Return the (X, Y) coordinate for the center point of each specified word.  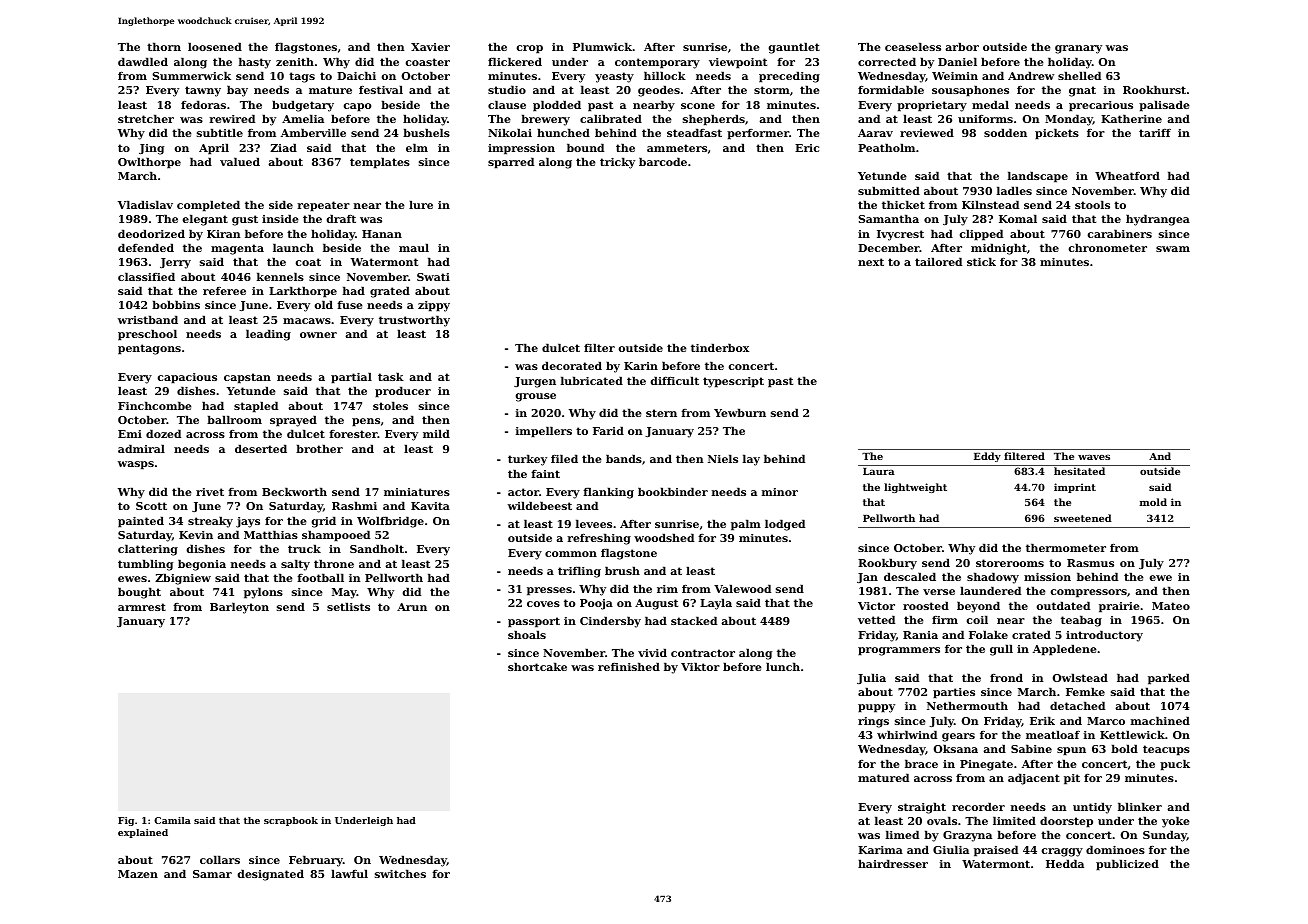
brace (921, 763)
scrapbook (291, 821)
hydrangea (1158, 220)
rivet (210, 492)
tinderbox (720, 347)
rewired (232, 118)
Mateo (1171, 606)
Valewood (742, 588)
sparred (511, 163)
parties (954, 693)
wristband (148, 319)
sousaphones (970, 91)
